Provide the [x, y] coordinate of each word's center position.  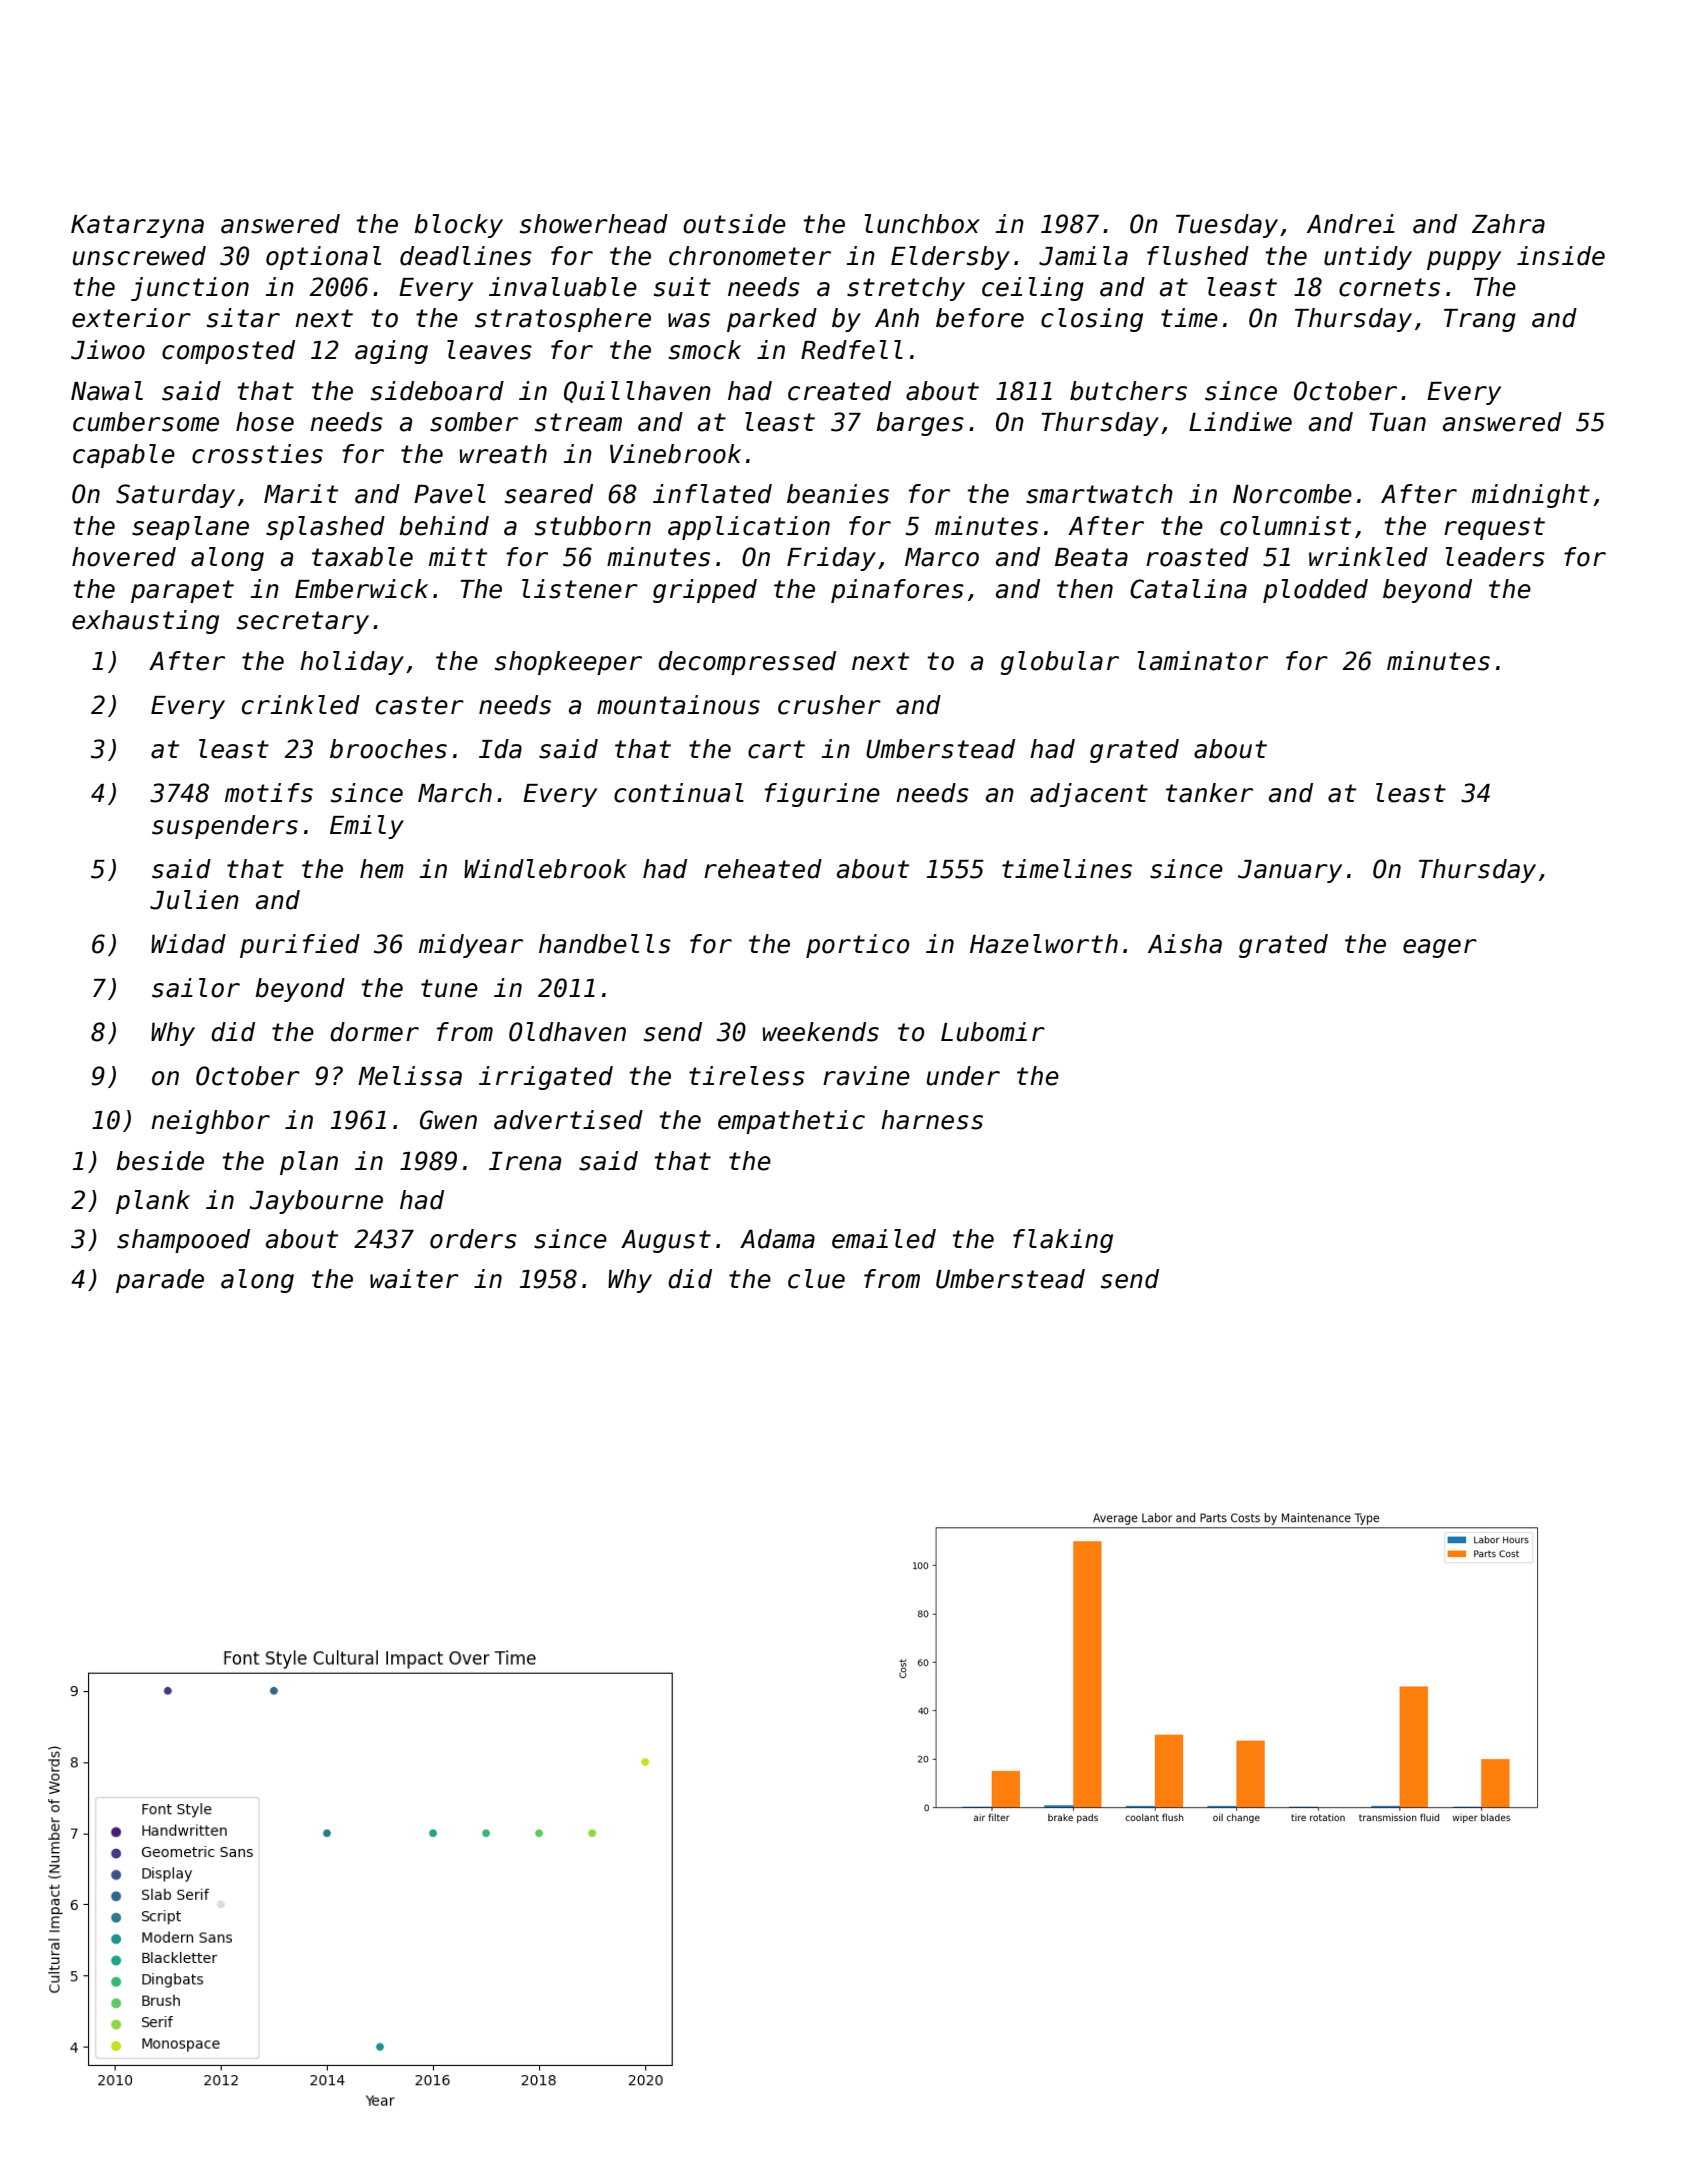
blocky [458, 226]
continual [679, 793]
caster [420, 705]
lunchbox [922, 224]
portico [857, 946]
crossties [257, 454]
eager [1440, 948]
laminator [1203, 661]
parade [160, 1281]
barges [920, 424]
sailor [196, 988]
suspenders [225, 827]
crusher [829, 705]
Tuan [1397, 422]
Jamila [1083, 256]
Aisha [1185, 944]
